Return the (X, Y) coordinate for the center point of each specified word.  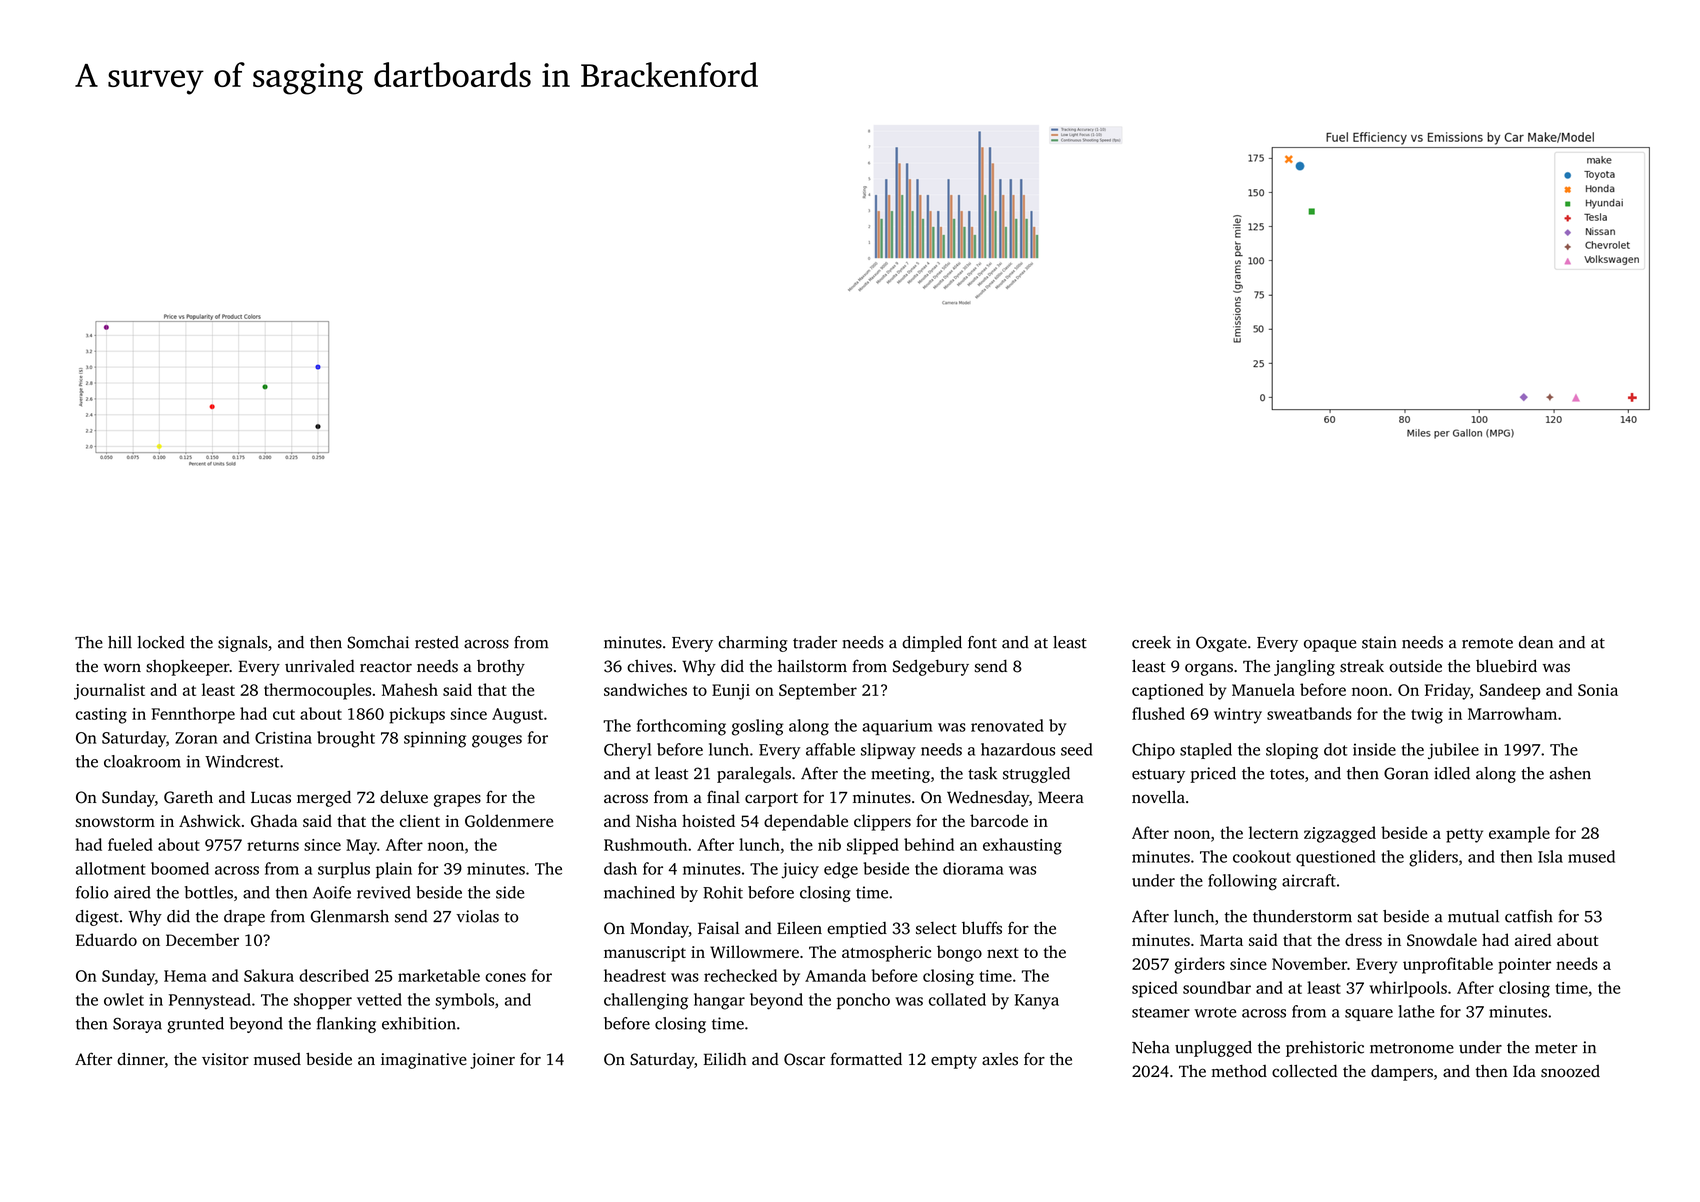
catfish (1529, 916)
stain (1379, 642)
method (1239, 1071)
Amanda (835, 975)
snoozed (1570, 1071)
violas (477, 916)
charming (753, 644)
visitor (225, 1059)
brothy (501, 667)
